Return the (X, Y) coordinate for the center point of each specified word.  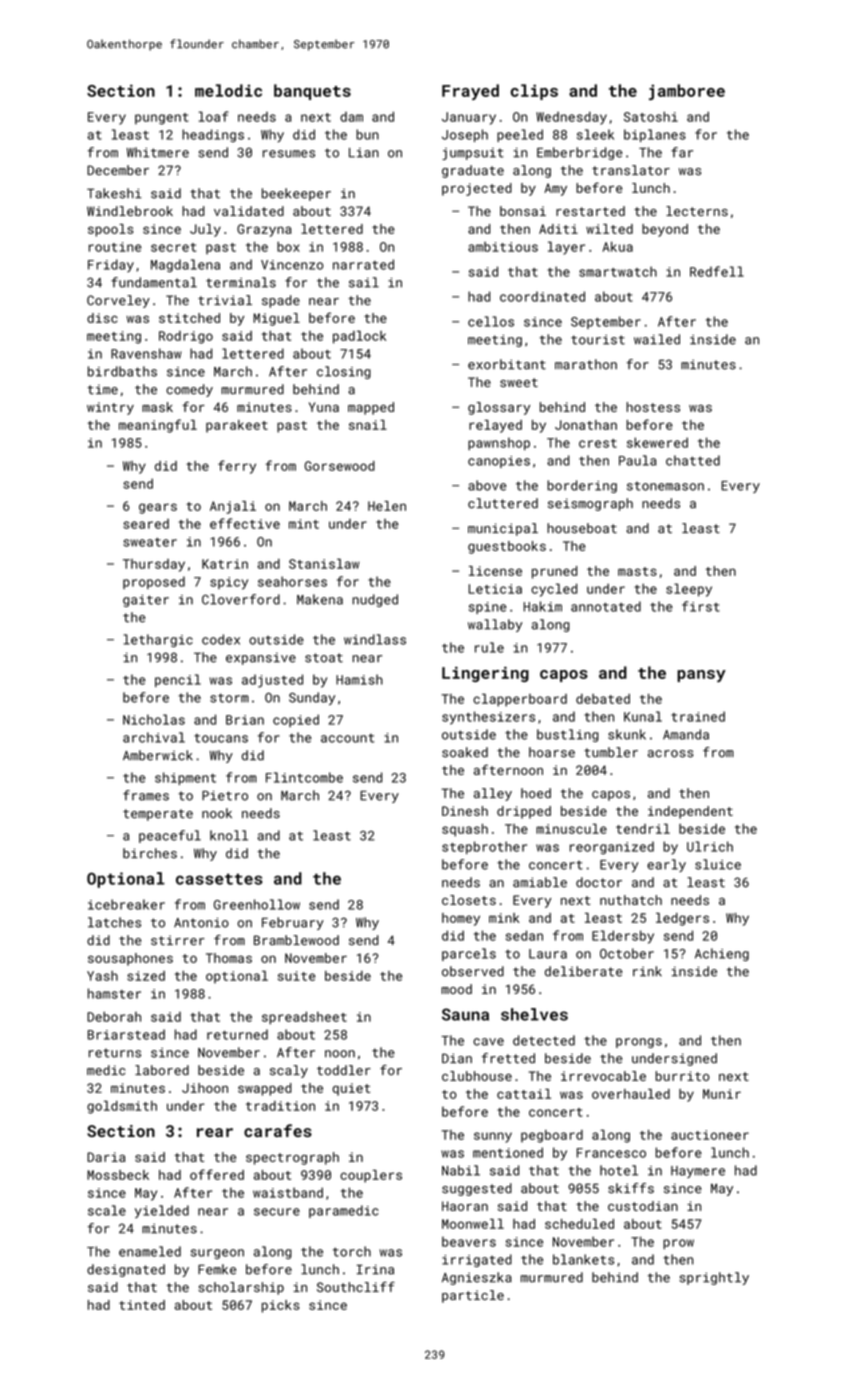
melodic (228, 90)
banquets (312, 92)
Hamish (359, 679)
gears (158, 508)
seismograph (590, 504)
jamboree (687, 92)
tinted (142, 1305)
